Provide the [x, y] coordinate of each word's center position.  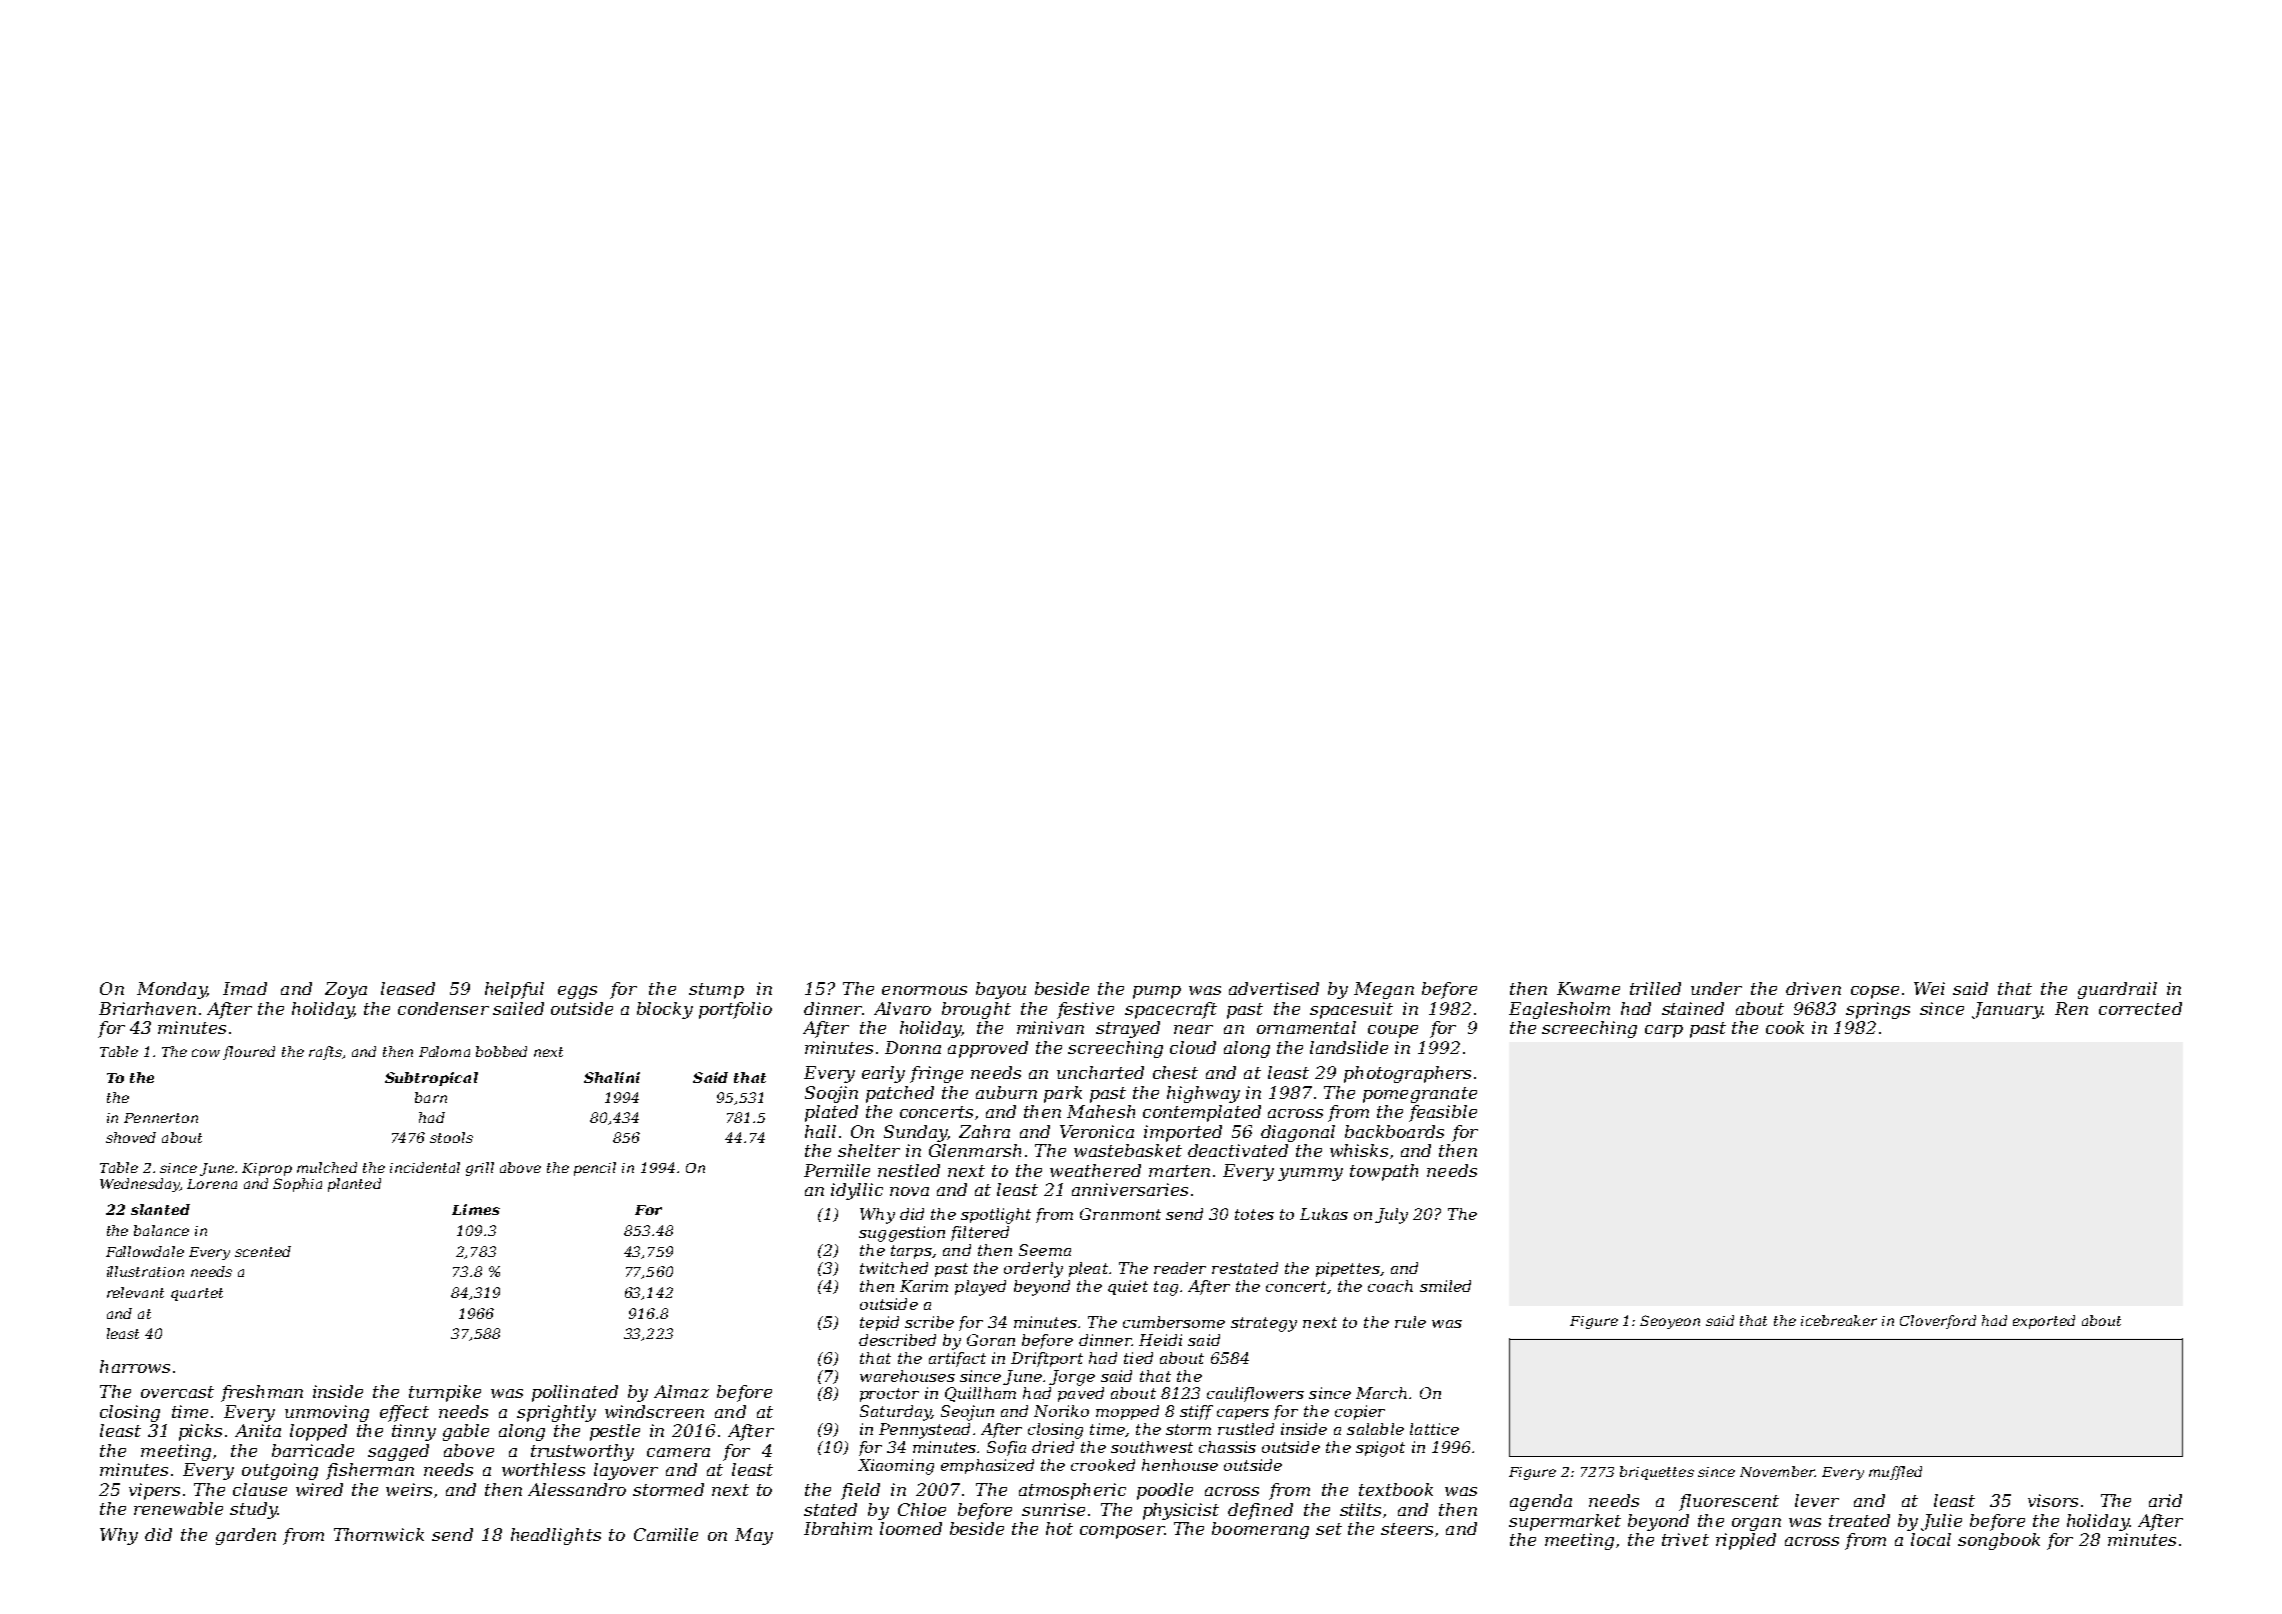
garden [246, 1536]
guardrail [2117, 990]
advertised [1274, 988]
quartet [197, 1294]
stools [451, 1137]
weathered [1095, 1170]
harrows [135, 1366]
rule [1410, 1322]
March [1381, 1393]
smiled [1445, 1286]
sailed [518, 1008]
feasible [1443, 1113]
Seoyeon [1670, 1322]
